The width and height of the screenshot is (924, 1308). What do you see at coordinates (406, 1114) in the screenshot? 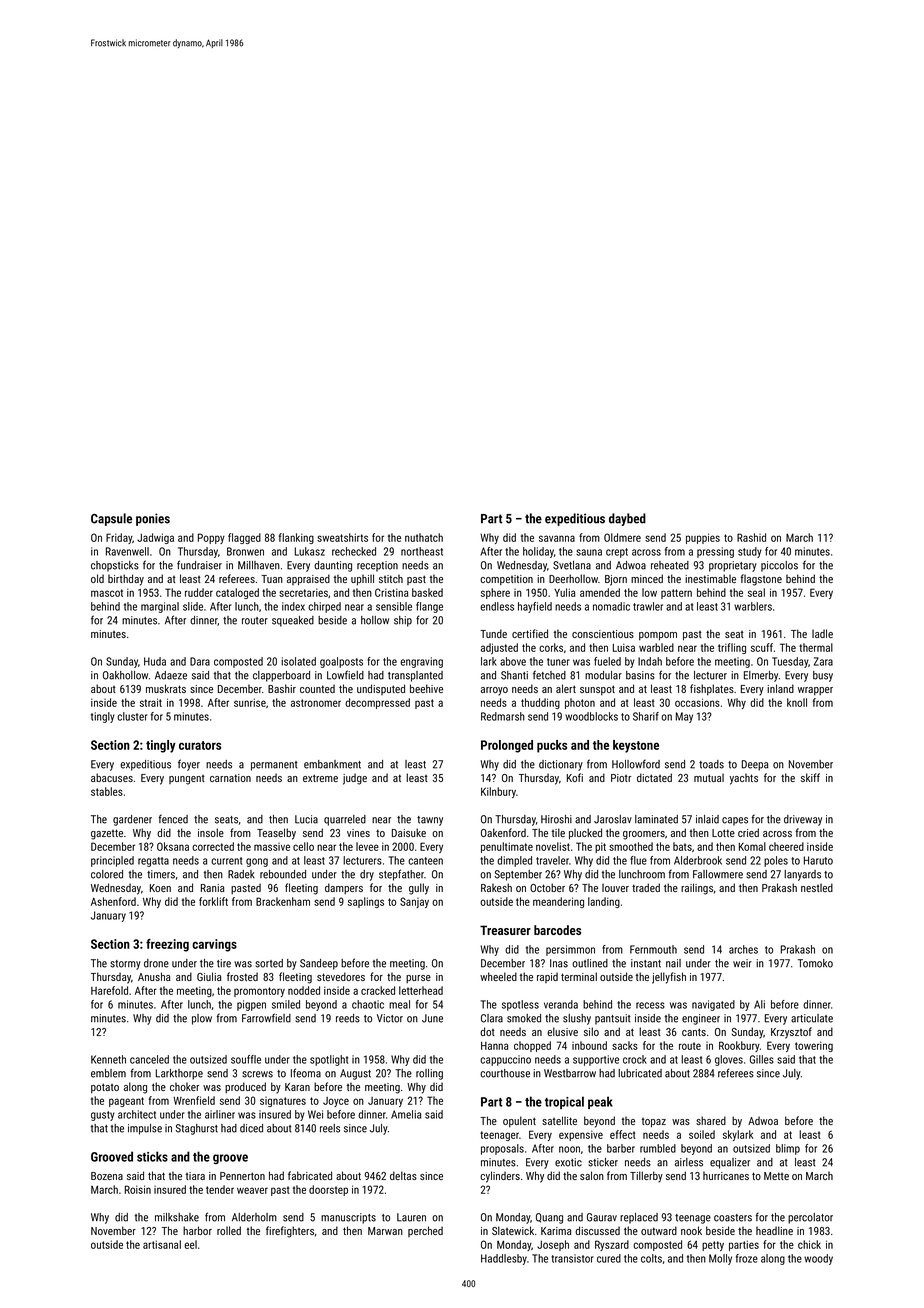
I see `Amelia` at bounding box center [406, 1114].
